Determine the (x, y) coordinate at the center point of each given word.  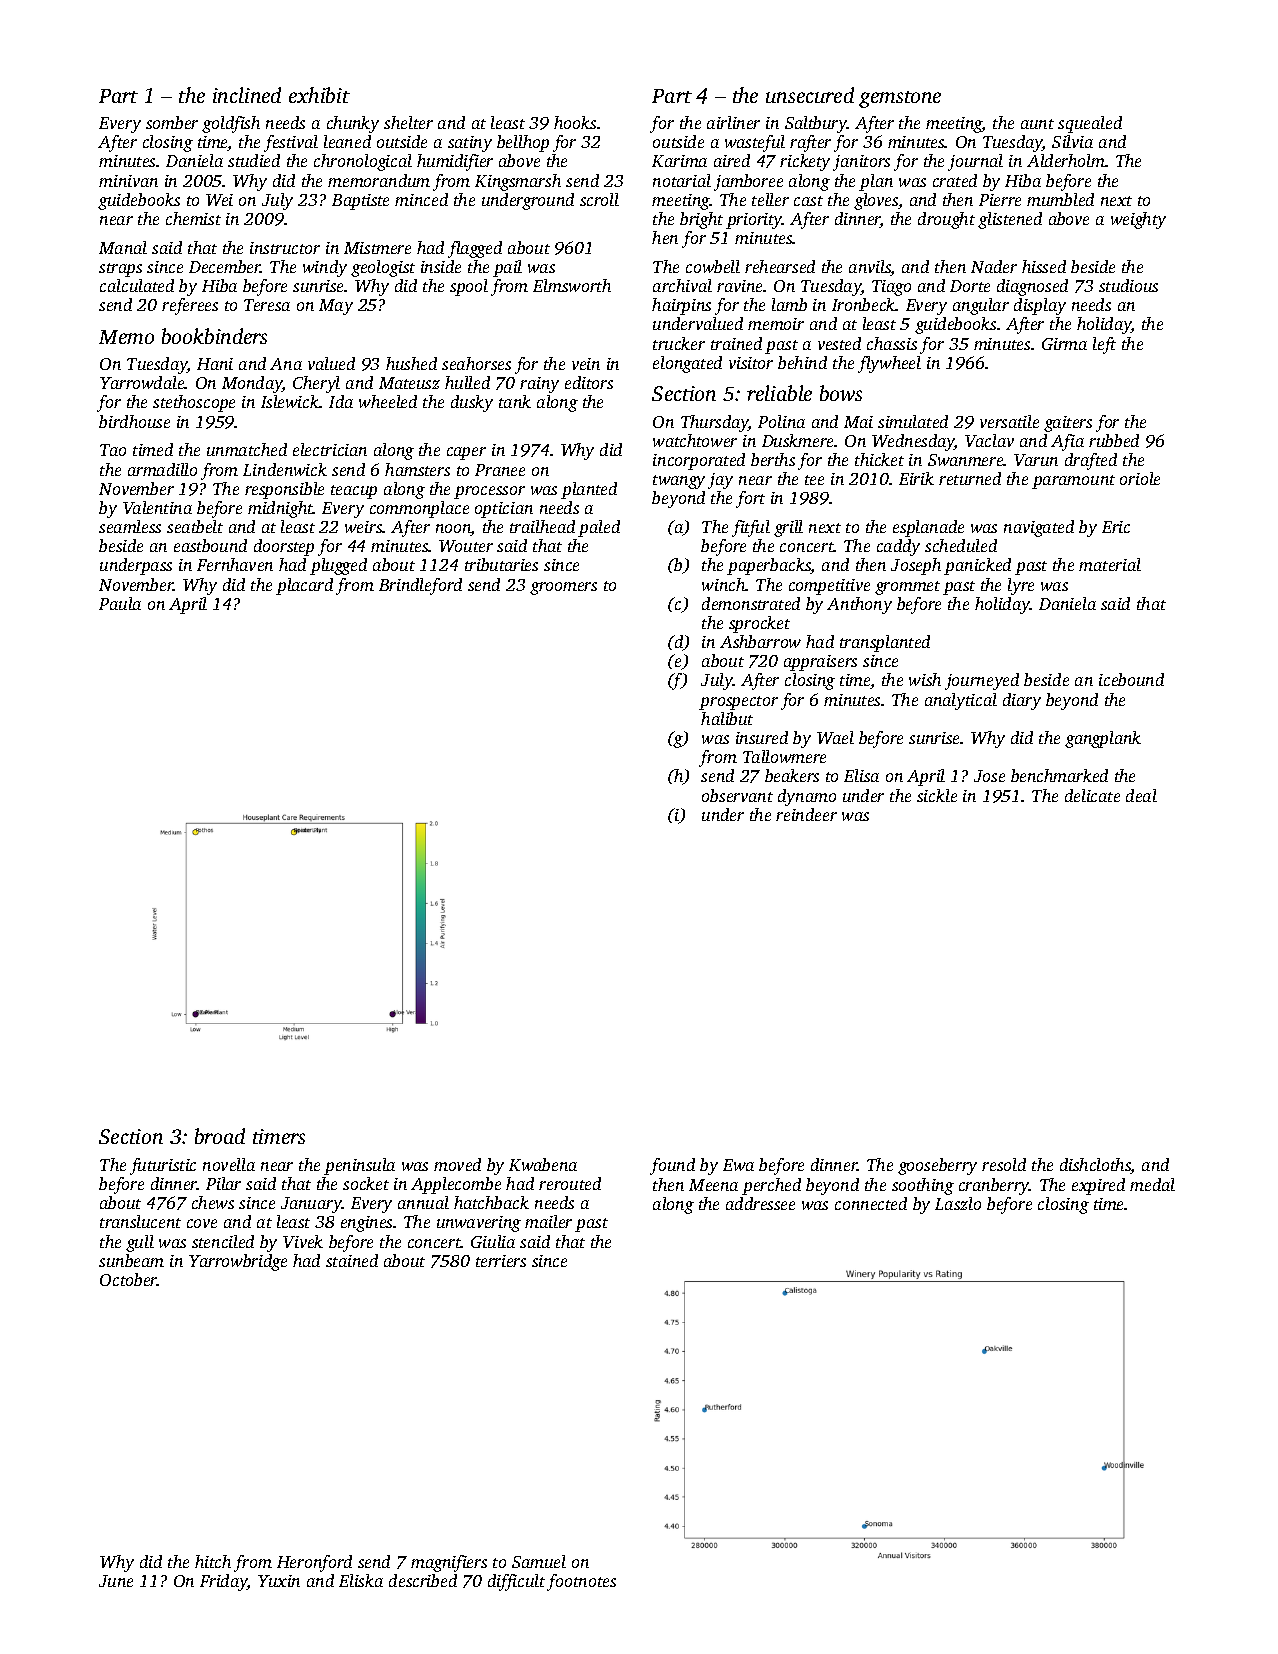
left (1104, 345)
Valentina (157, 507)
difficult (516, 1582)
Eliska (361, 1580)
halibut (727, 718)
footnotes (581, 1582)
